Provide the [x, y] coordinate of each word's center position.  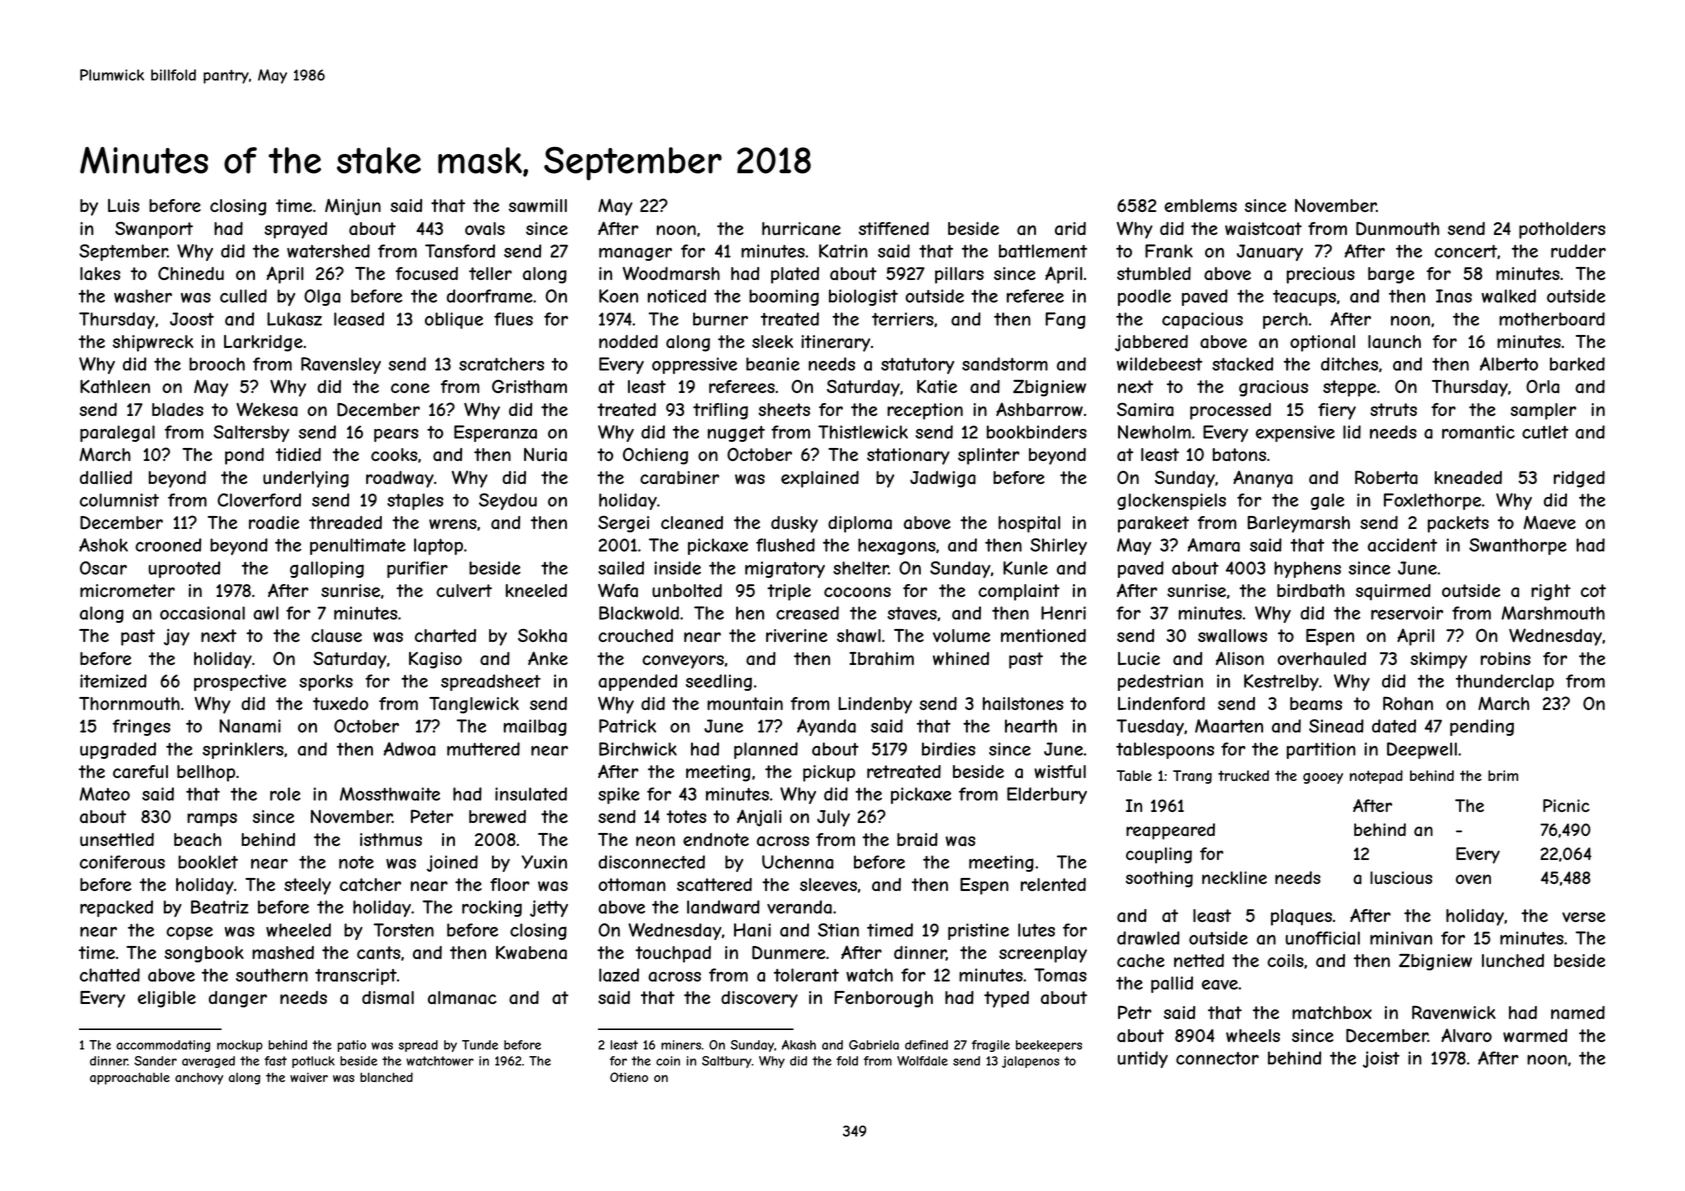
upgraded [118, 750]
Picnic [1566, 805]
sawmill [538, 206]
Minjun [353, 207]
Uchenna [798, 862]
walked [1509, 296]
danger [238, 999]
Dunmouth [1397, 229]
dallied [106, 477]
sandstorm [1005, 364]
